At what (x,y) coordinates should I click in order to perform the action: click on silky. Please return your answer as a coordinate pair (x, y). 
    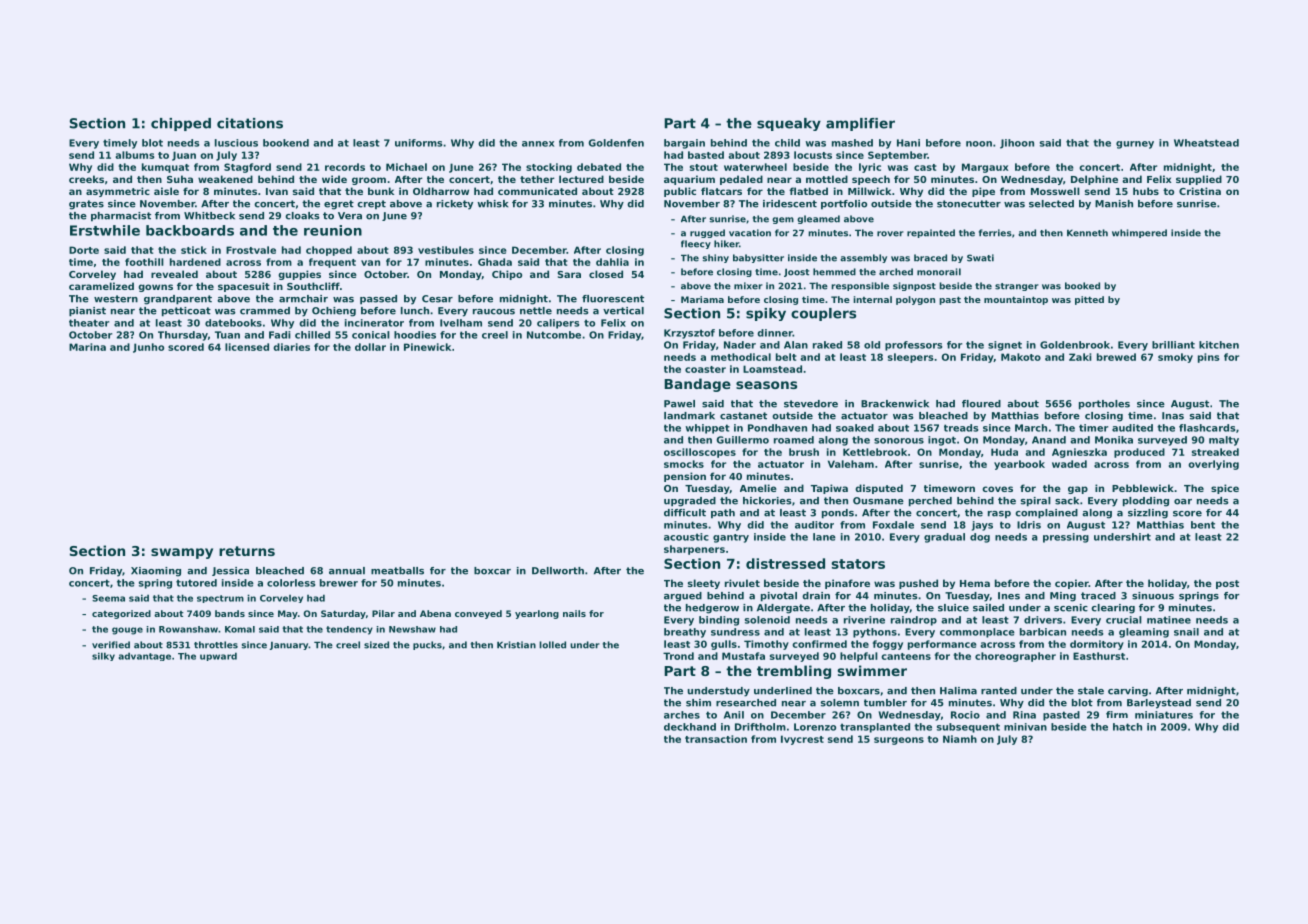
    Looking at the image, I should click on (103, 656).
